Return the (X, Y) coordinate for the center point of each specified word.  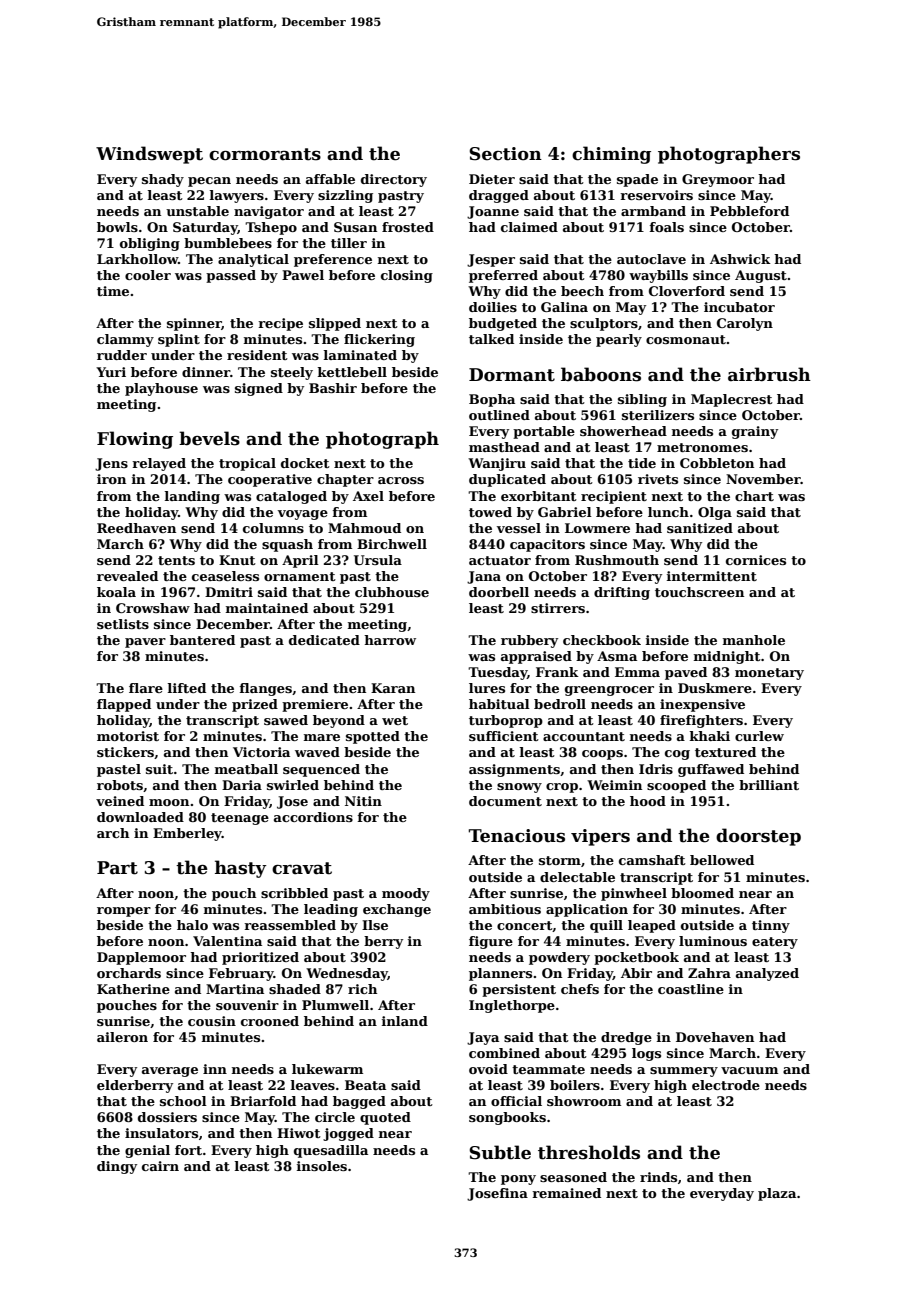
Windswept (149, 155)
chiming (611, 155)
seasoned (573, 1177)
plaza (777, 1194)
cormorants (265, 154)
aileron (122, 1037)
